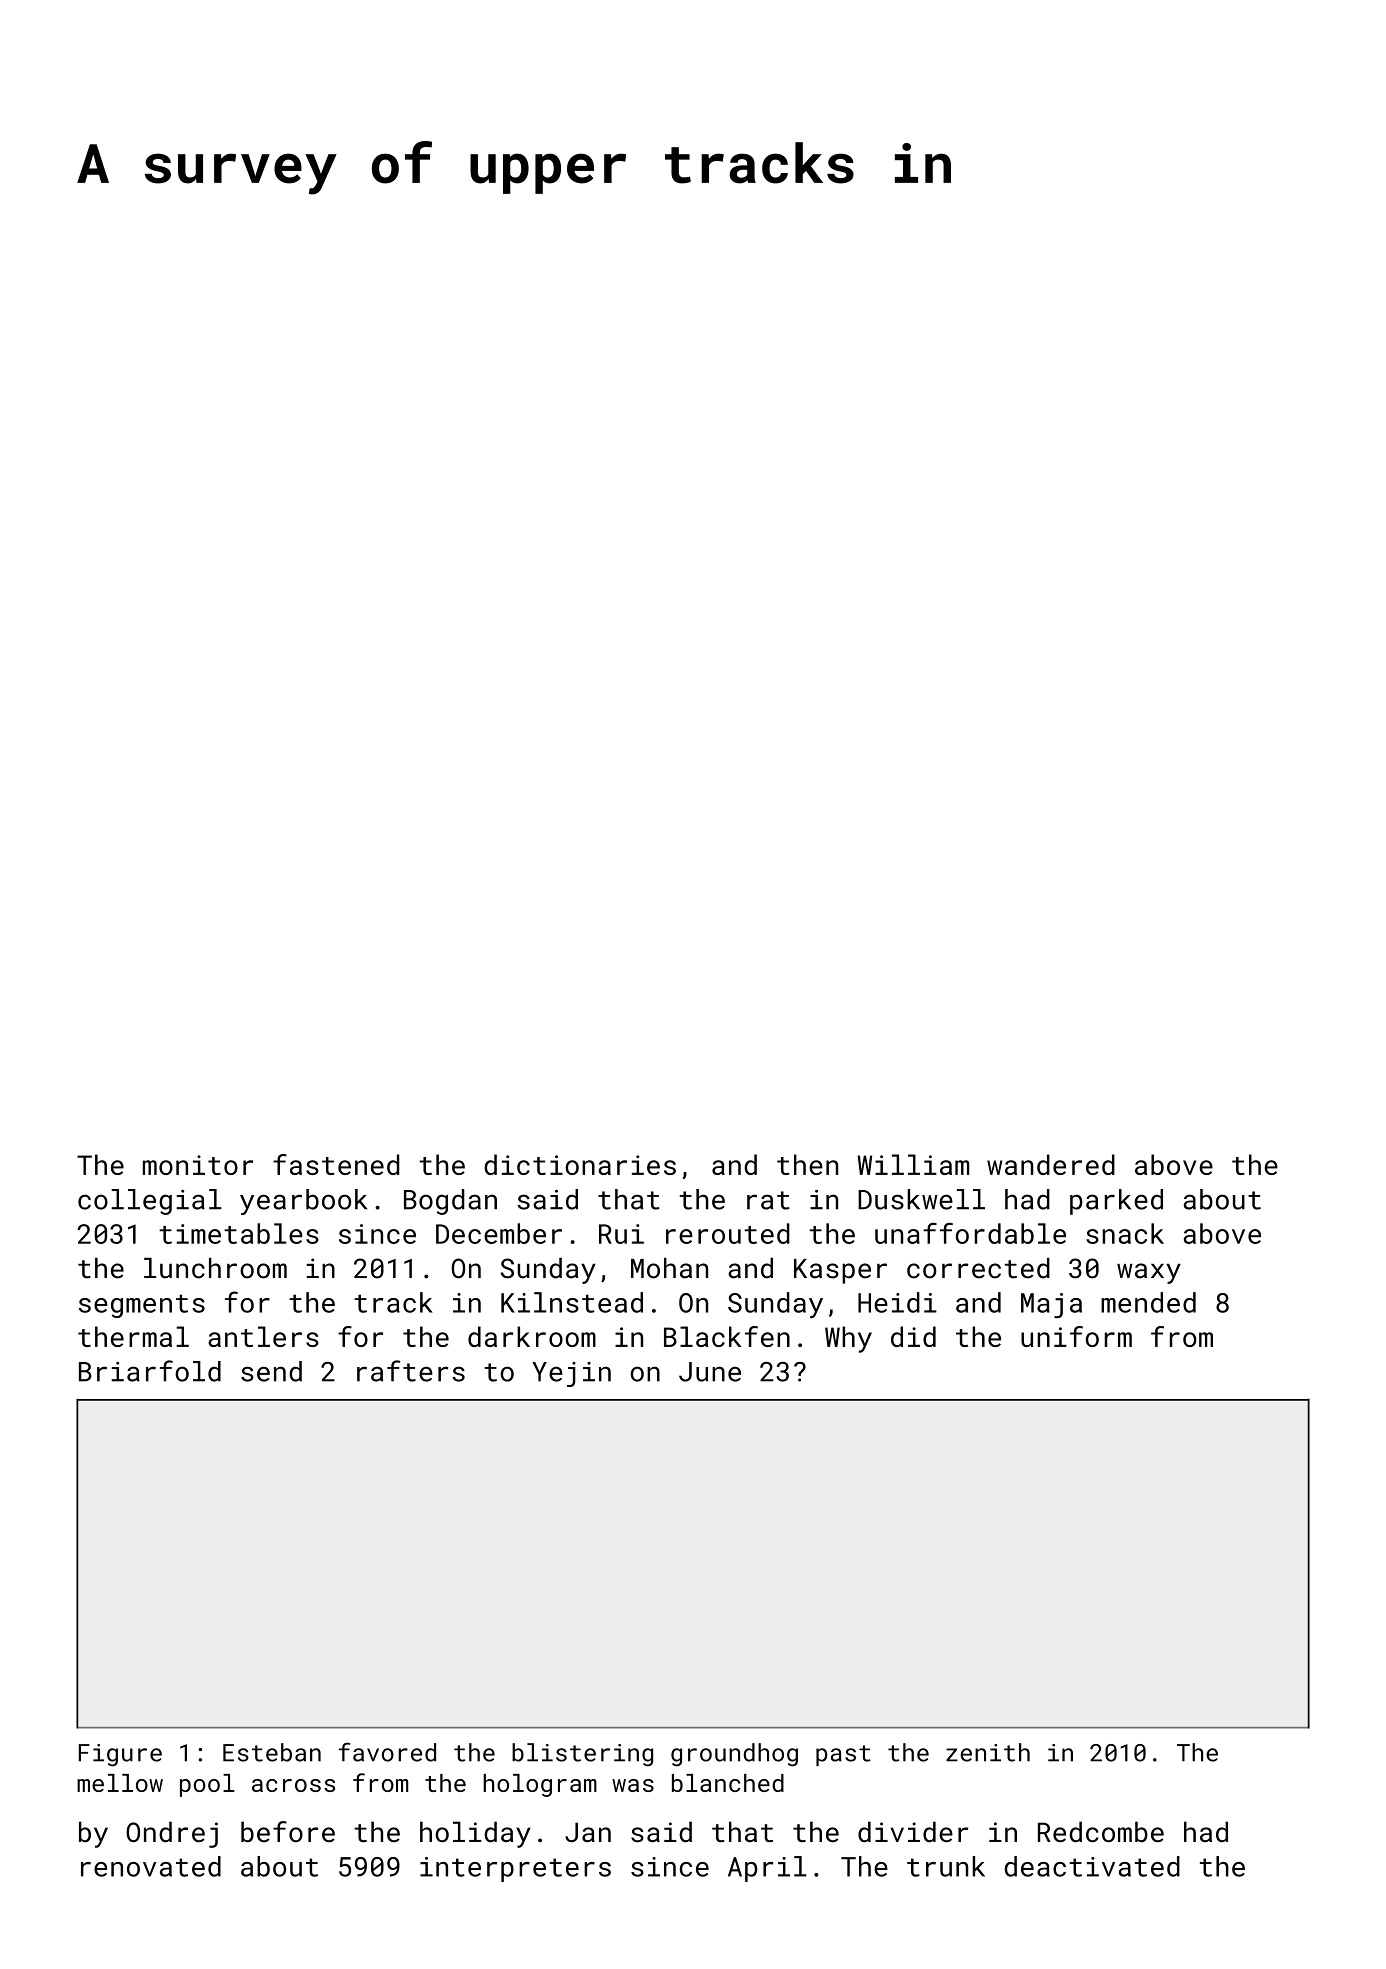  Describe the element at coordinates (499, 1233) in the image. I see `December` at that location.
